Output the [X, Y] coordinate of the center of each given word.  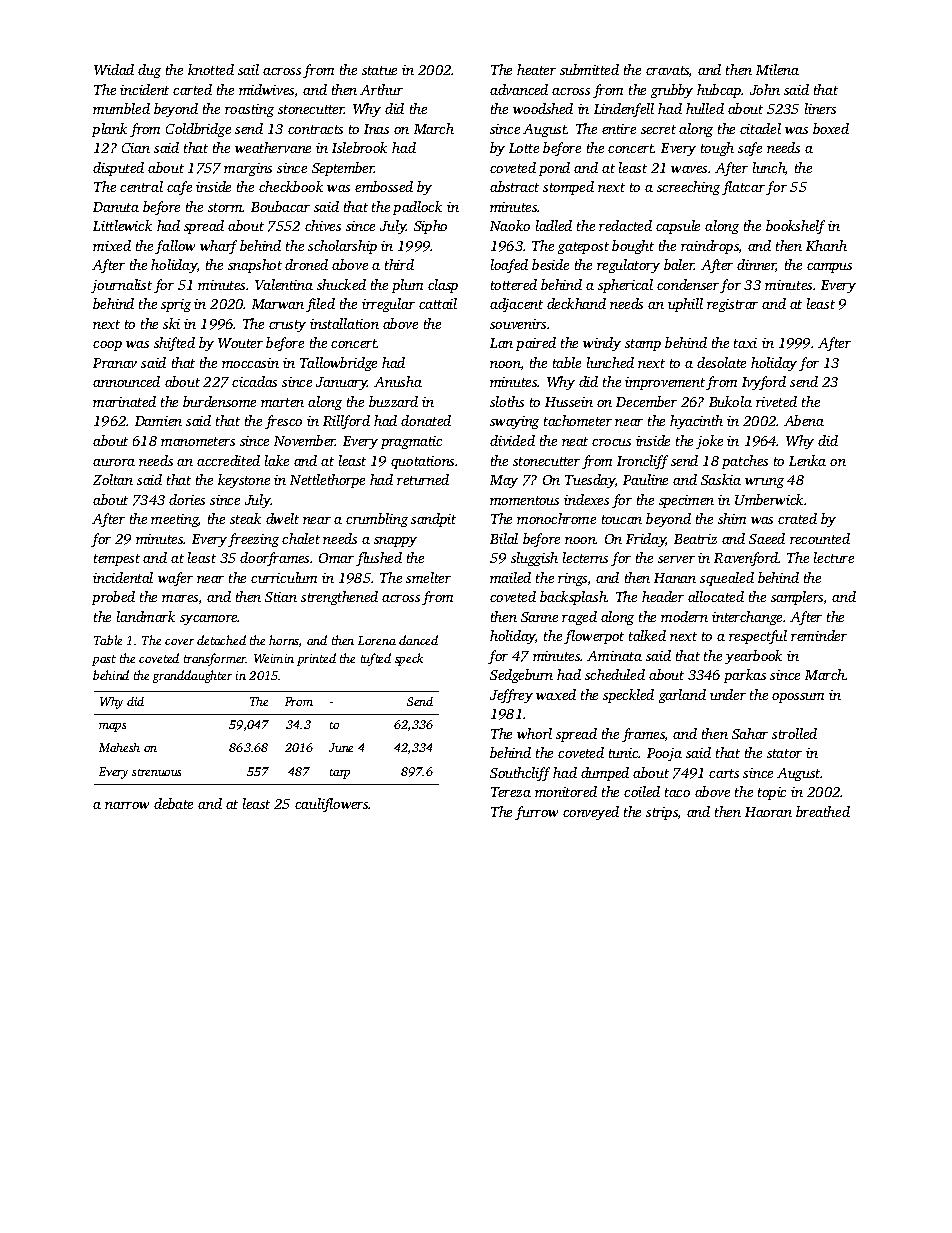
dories [187, 499]
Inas [376, 129]
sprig [176, 305]
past [104, 660]
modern [684, 616]
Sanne [539, 617]
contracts [315, 129]
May [504, 481]
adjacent [516, 305]
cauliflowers [332, 805]
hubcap [719, 91]
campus [829, 268]
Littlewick [122, 225]
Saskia [721, 479]
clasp [443, 286]
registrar [732, 305]
